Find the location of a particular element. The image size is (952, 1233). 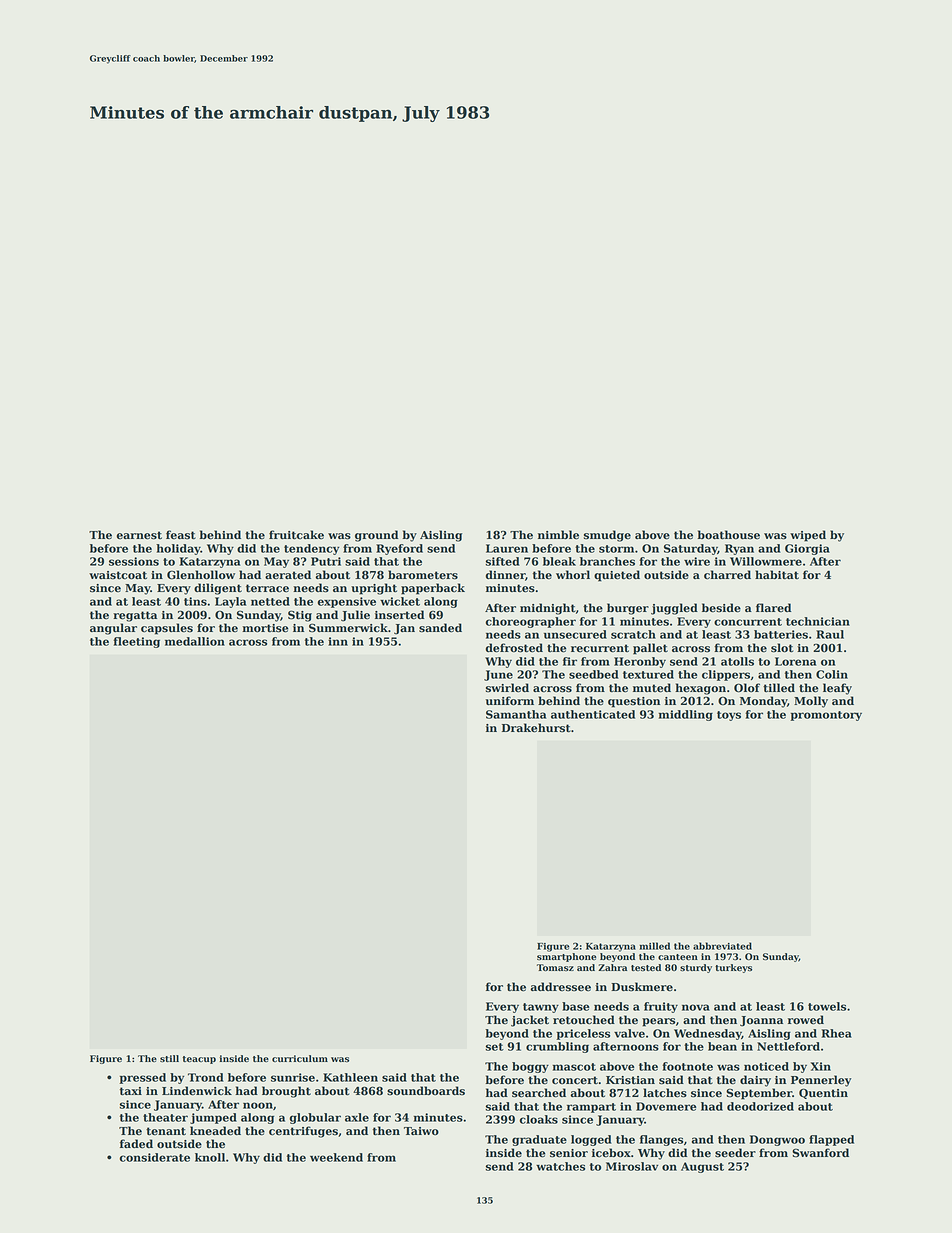

abbreviated is located at coordinates (722, 946).
